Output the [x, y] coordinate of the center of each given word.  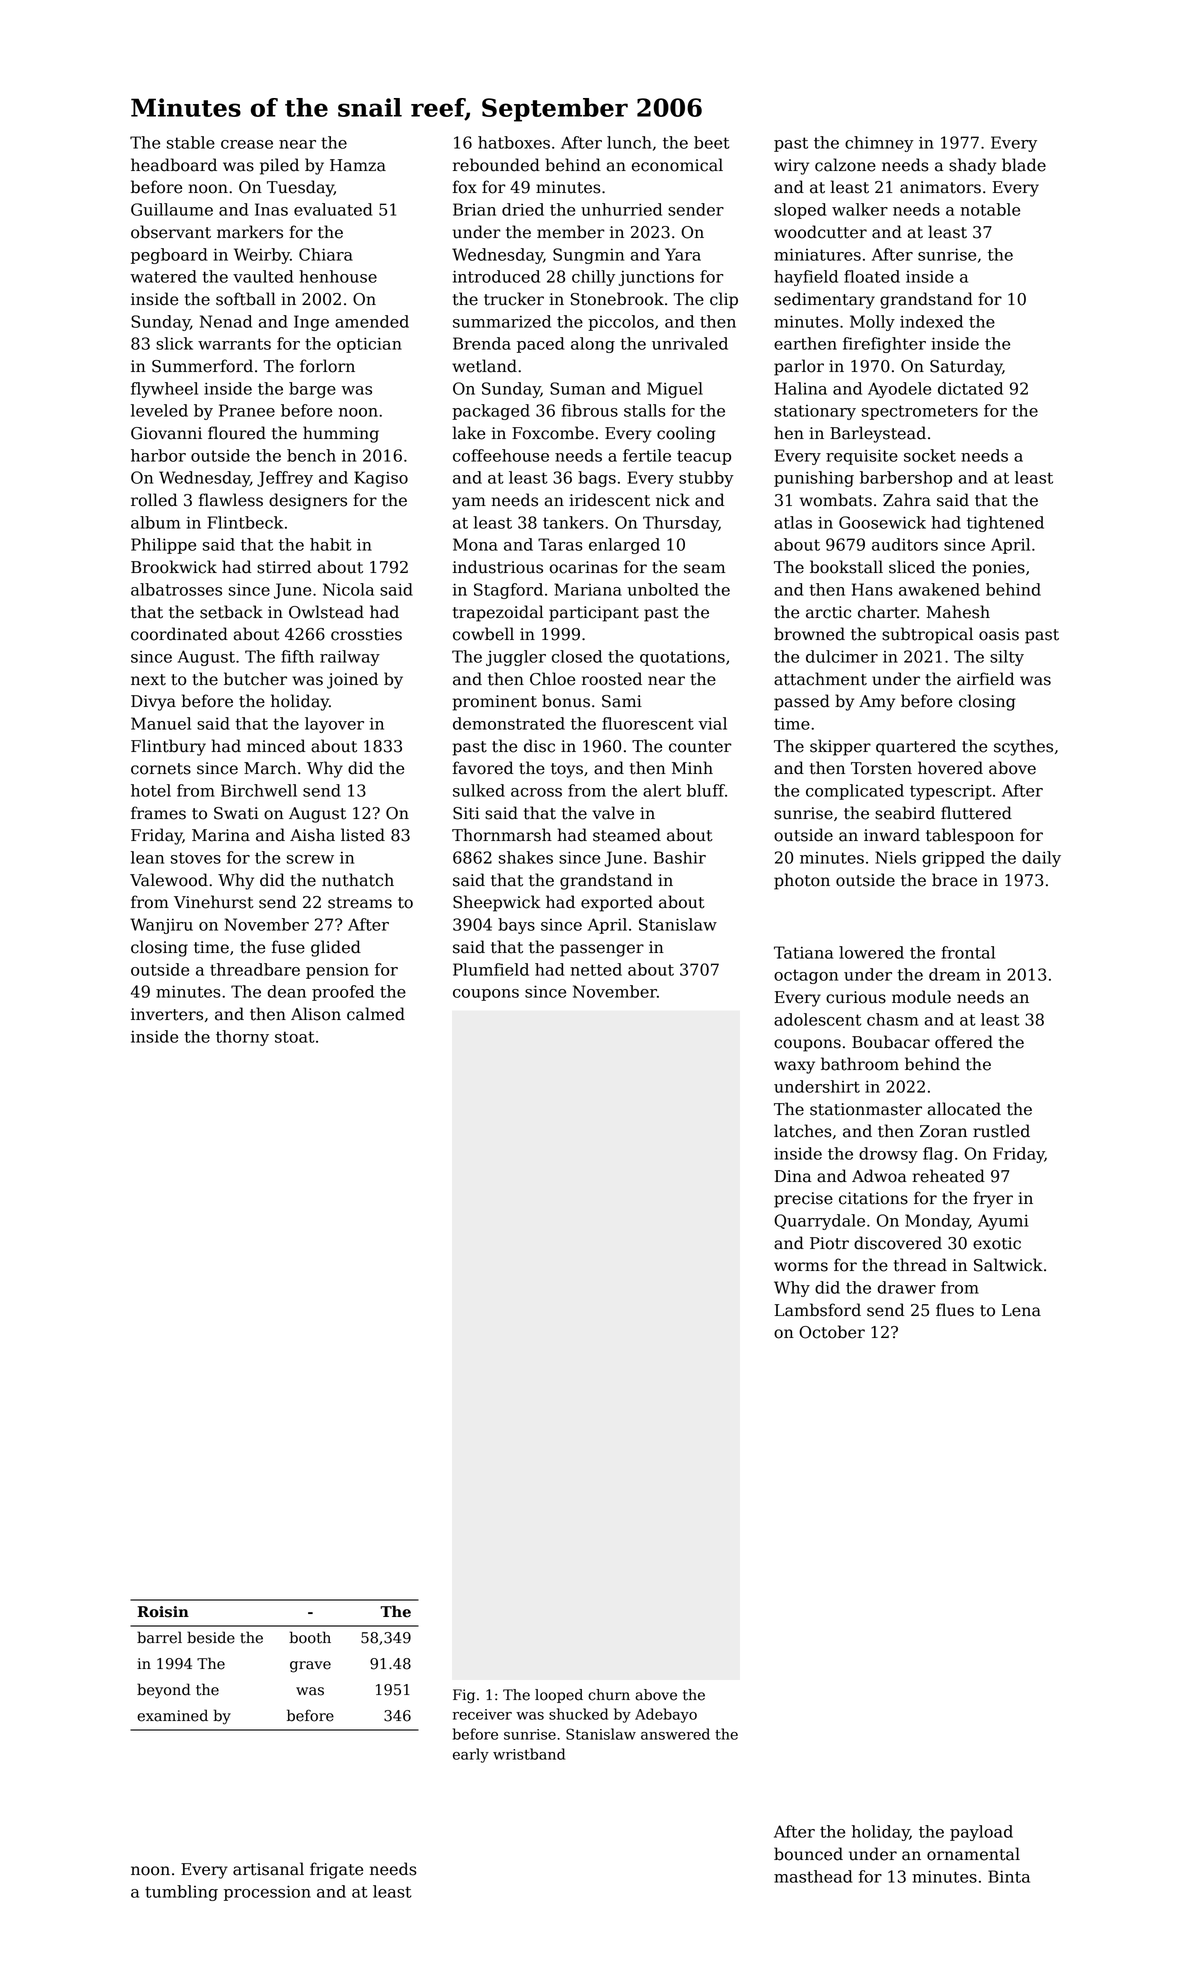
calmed [376, 1014]
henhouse [338, 276]
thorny [242, 1038]
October [832, 1332]
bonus [566, 701]
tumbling [181, 1893]
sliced [912, 567]
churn [609, 1695]
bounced [808, 1854]
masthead [813, 1876]
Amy [877, 703]
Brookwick [174, 567]
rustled [1001, 1131]
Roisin [163, 1612]
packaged [491, 412]
